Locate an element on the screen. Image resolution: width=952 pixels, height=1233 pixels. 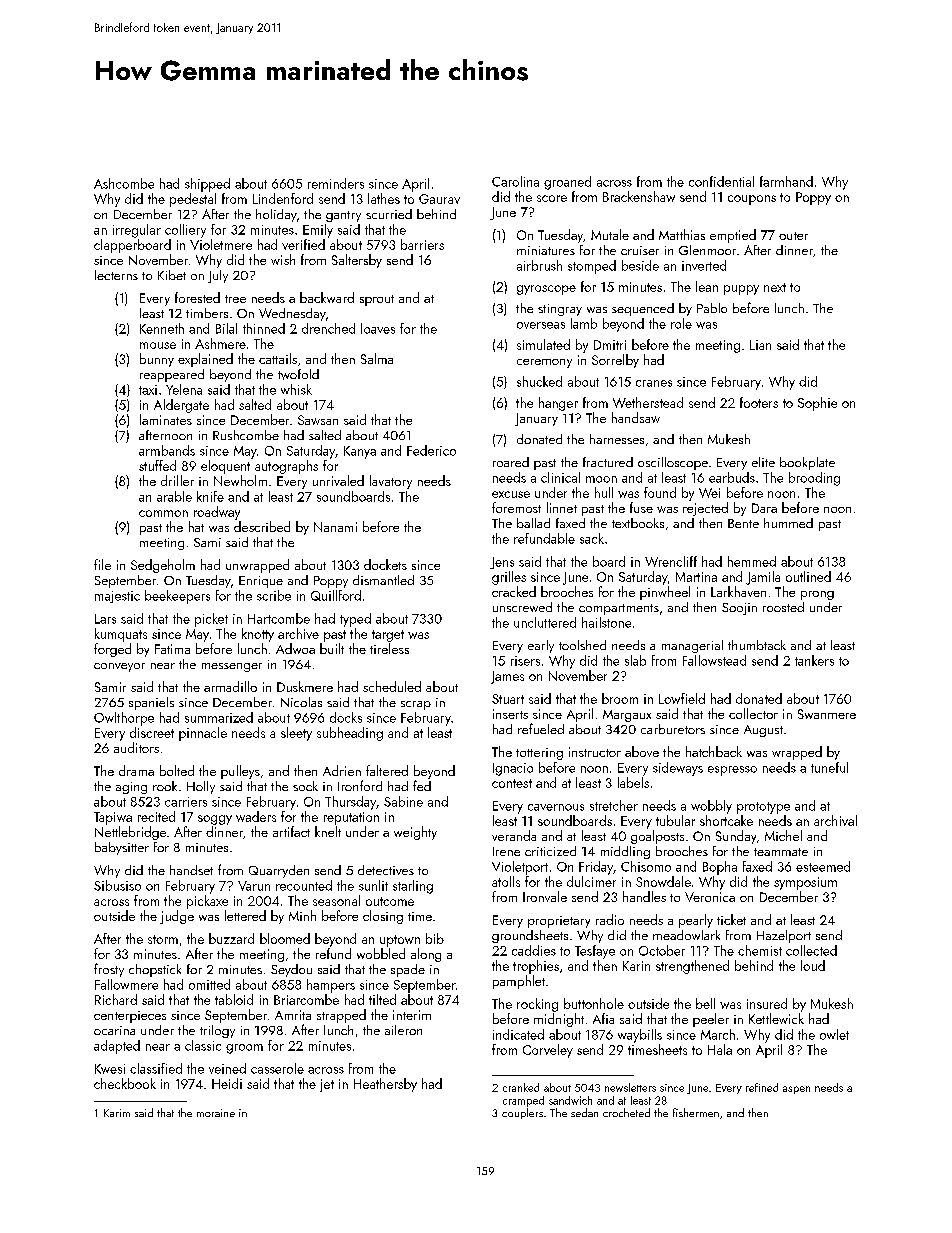
drama is located at coordinates (136, 770).
